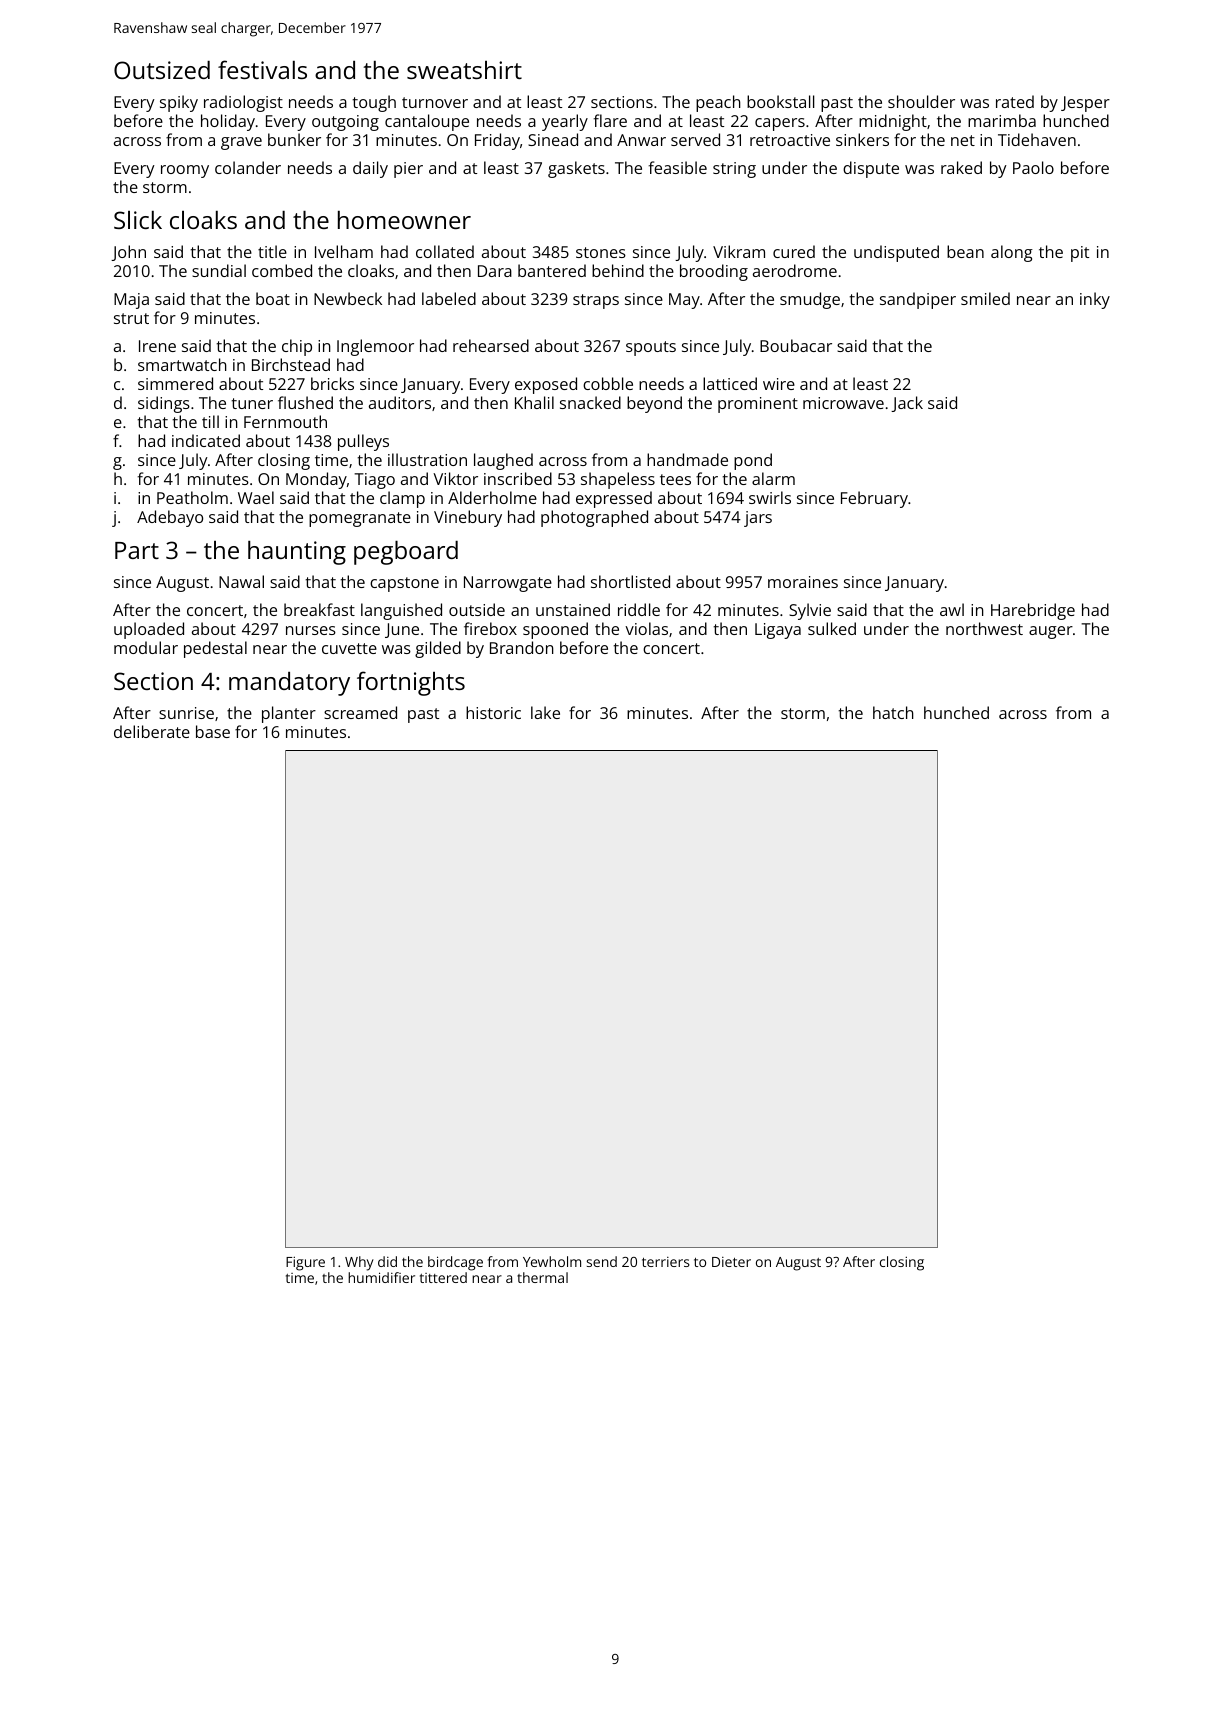 The image size is (1223, 1730). What do you see at coordinates (907, 404) in the screenshot?
I see `Jack` at bounding box center [907, 404].
